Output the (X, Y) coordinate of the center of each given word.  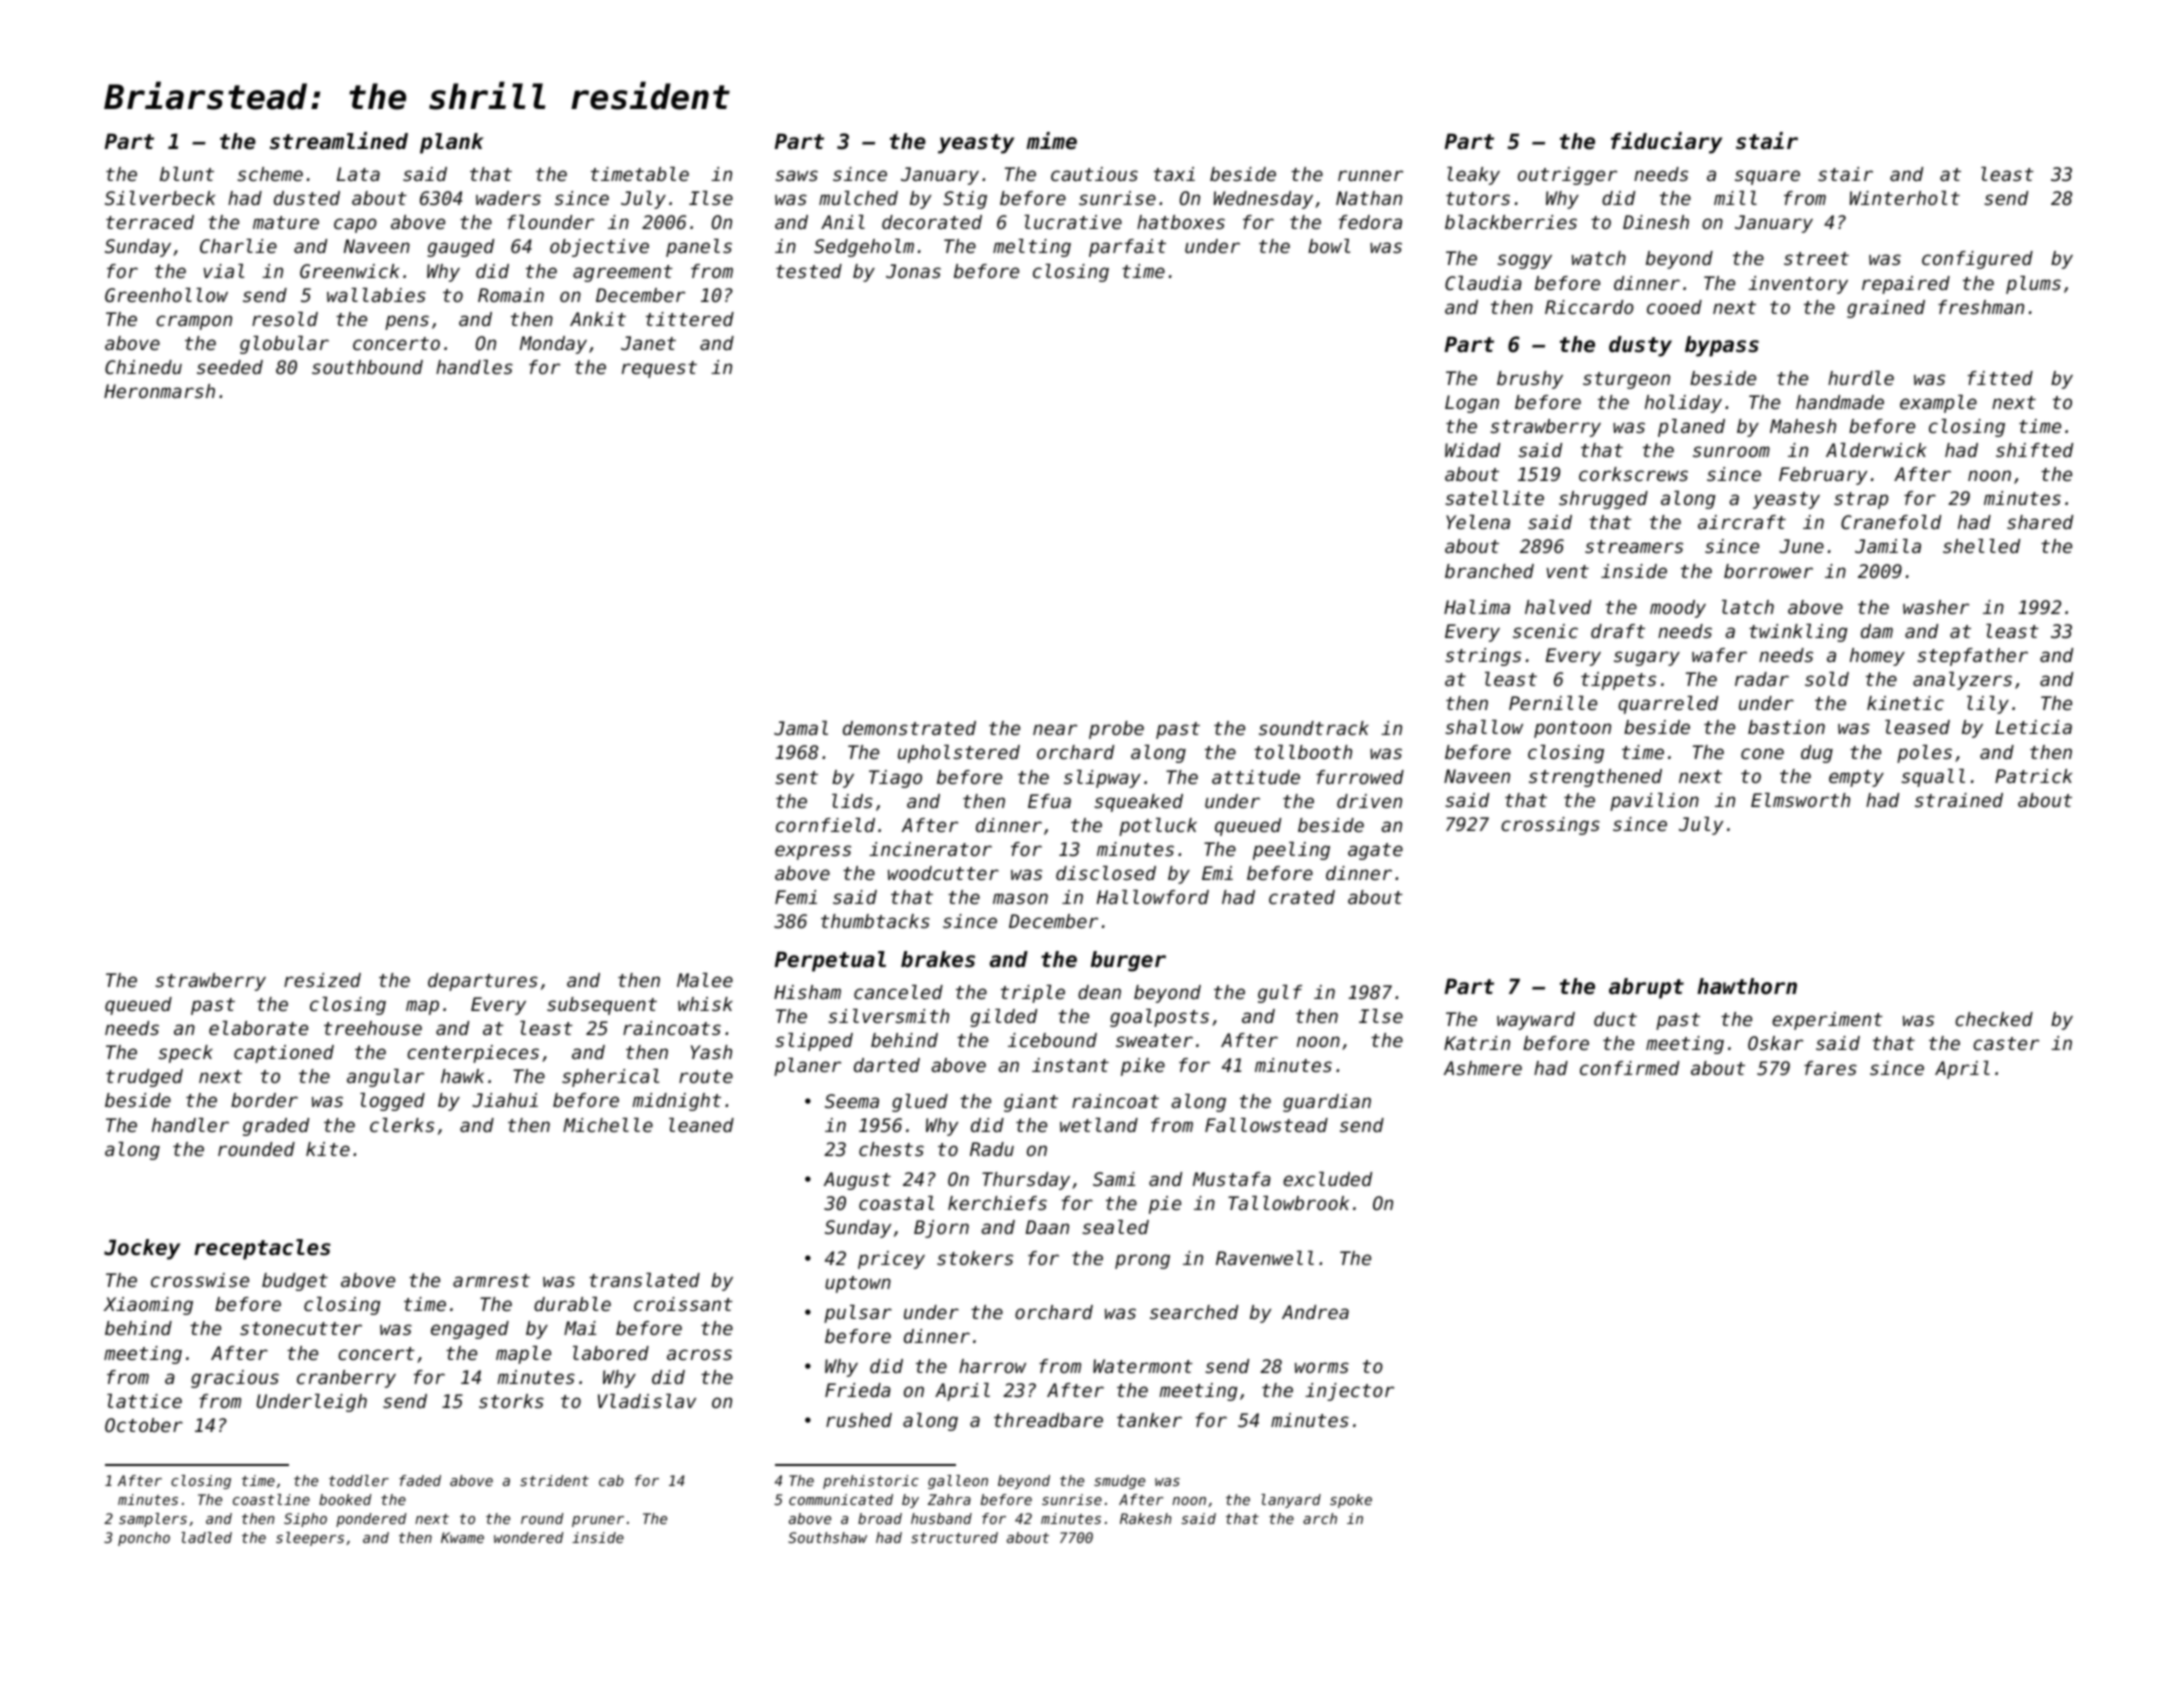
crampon (194, 322)
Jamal (801, 728)
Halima (1477, 607)
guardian (1327, 1103)
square (1767, 177)
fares (1830, 1068)
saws (796, 175)
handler (190, 1125)
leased (1917, 727)
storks (511, 1401)
